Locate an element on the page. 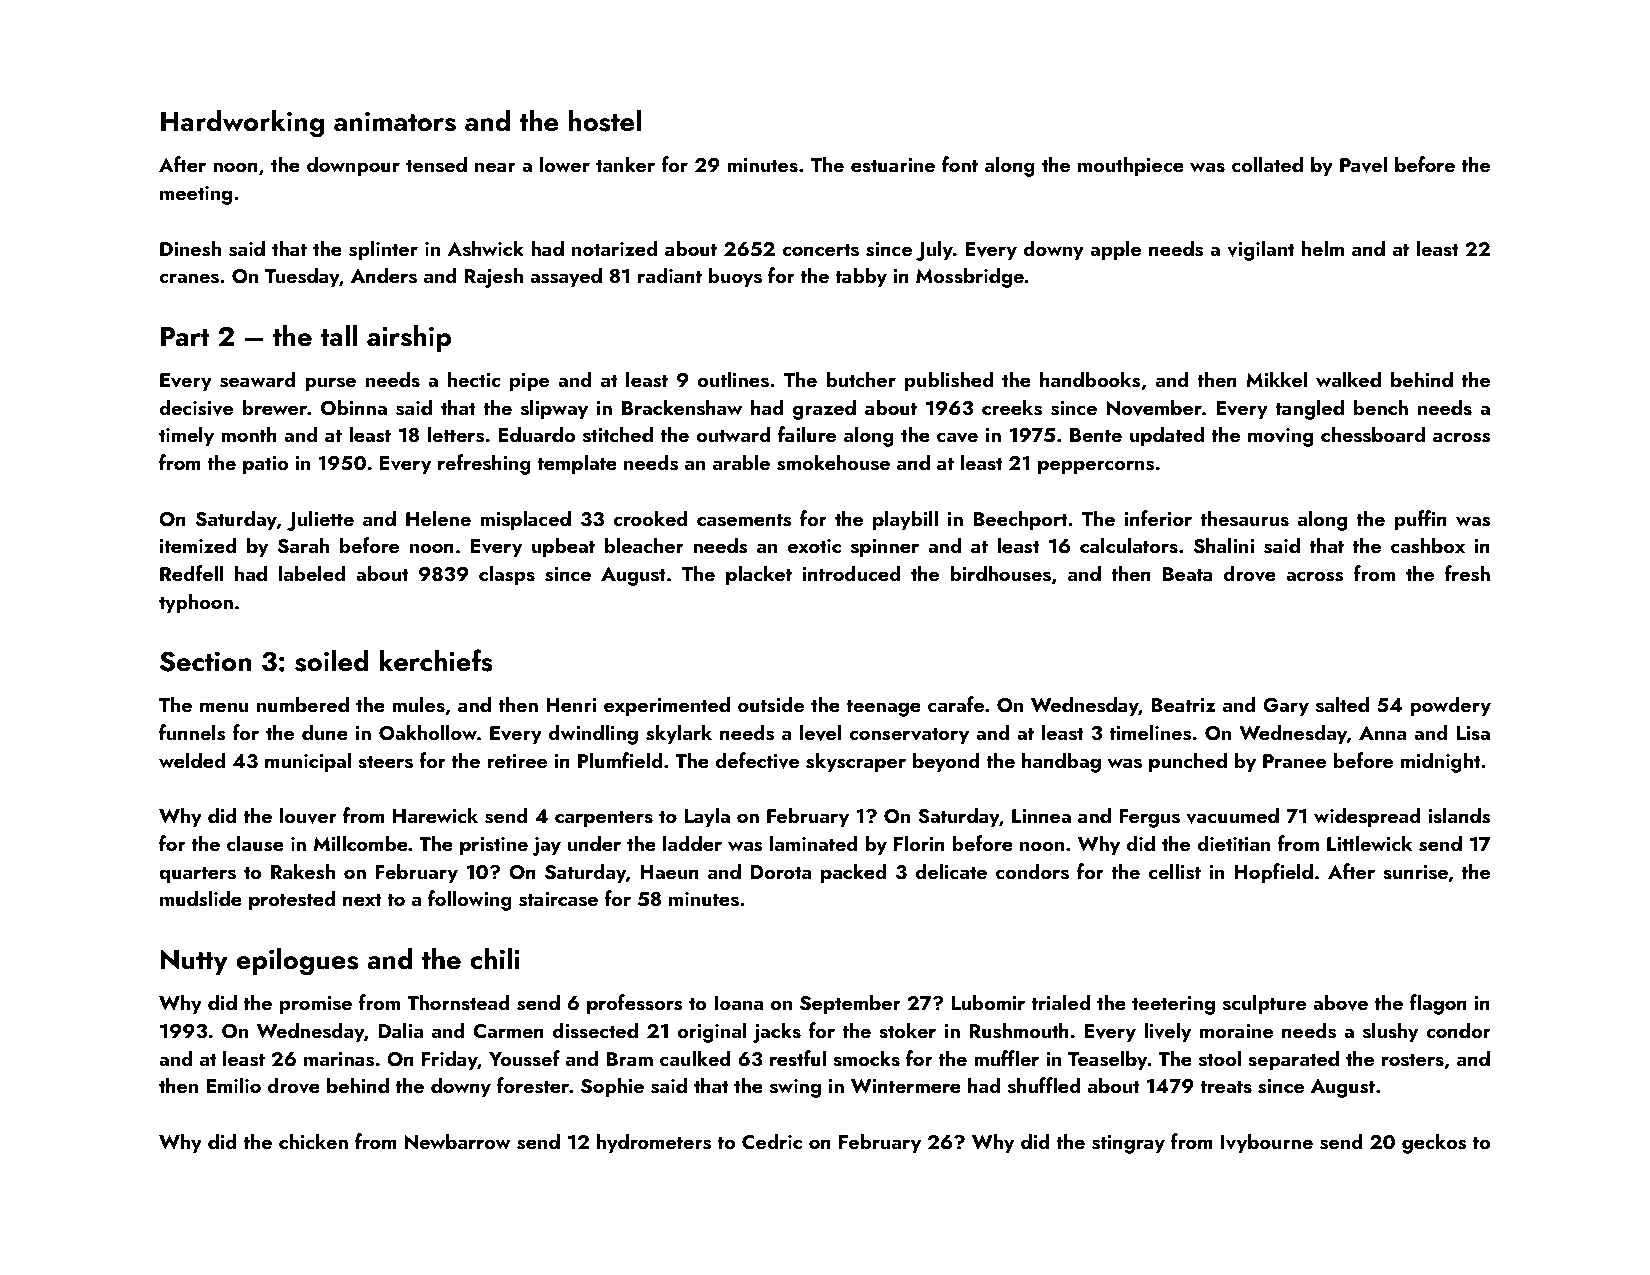  patio is located at coordinates (265, 465).
